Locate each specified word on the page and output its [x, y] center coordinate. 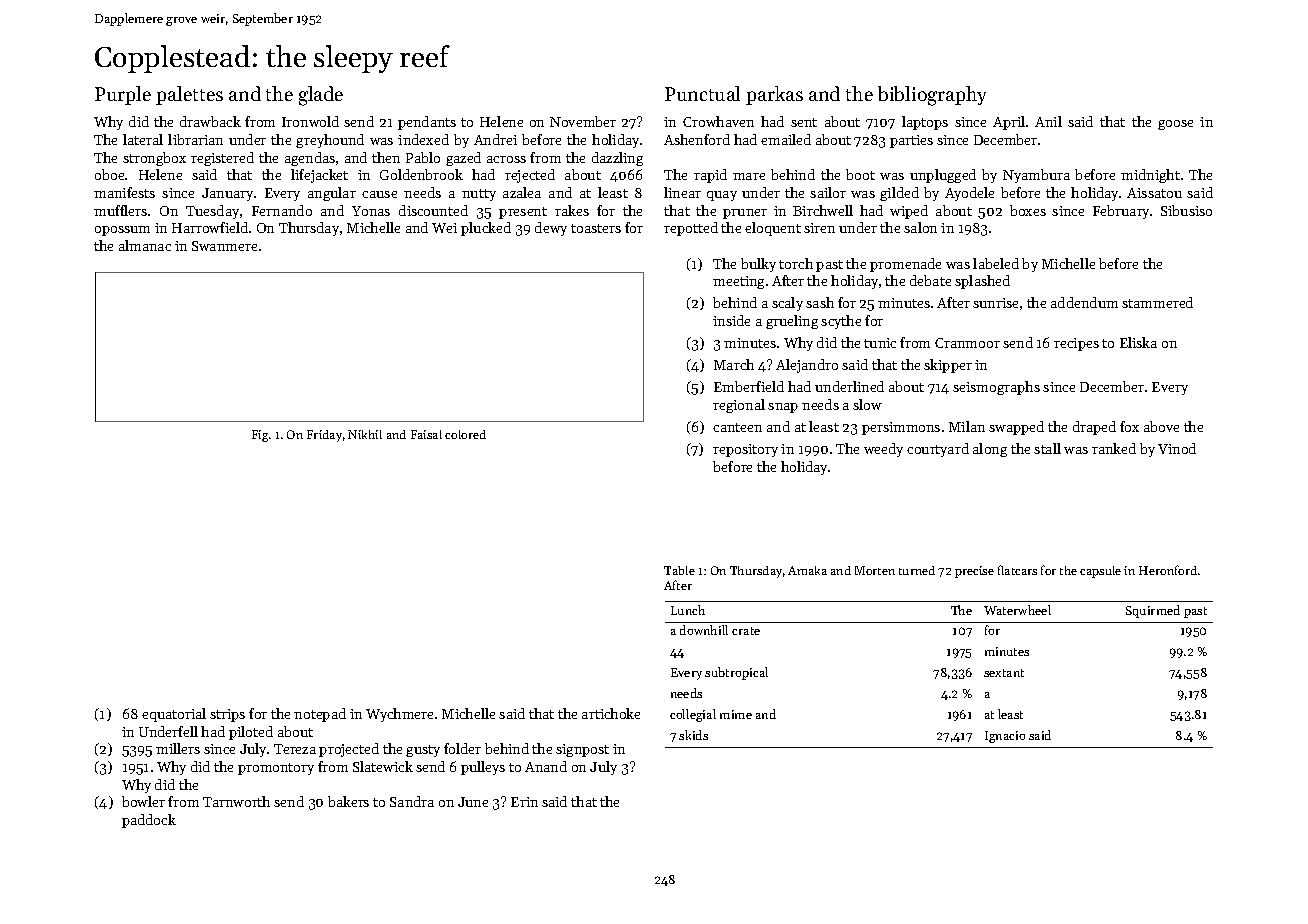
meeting [738, 282]
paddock [149, 821]
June [473, 802]
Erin [524, 802]
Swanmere [224, 246]
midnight [1150, 176]
